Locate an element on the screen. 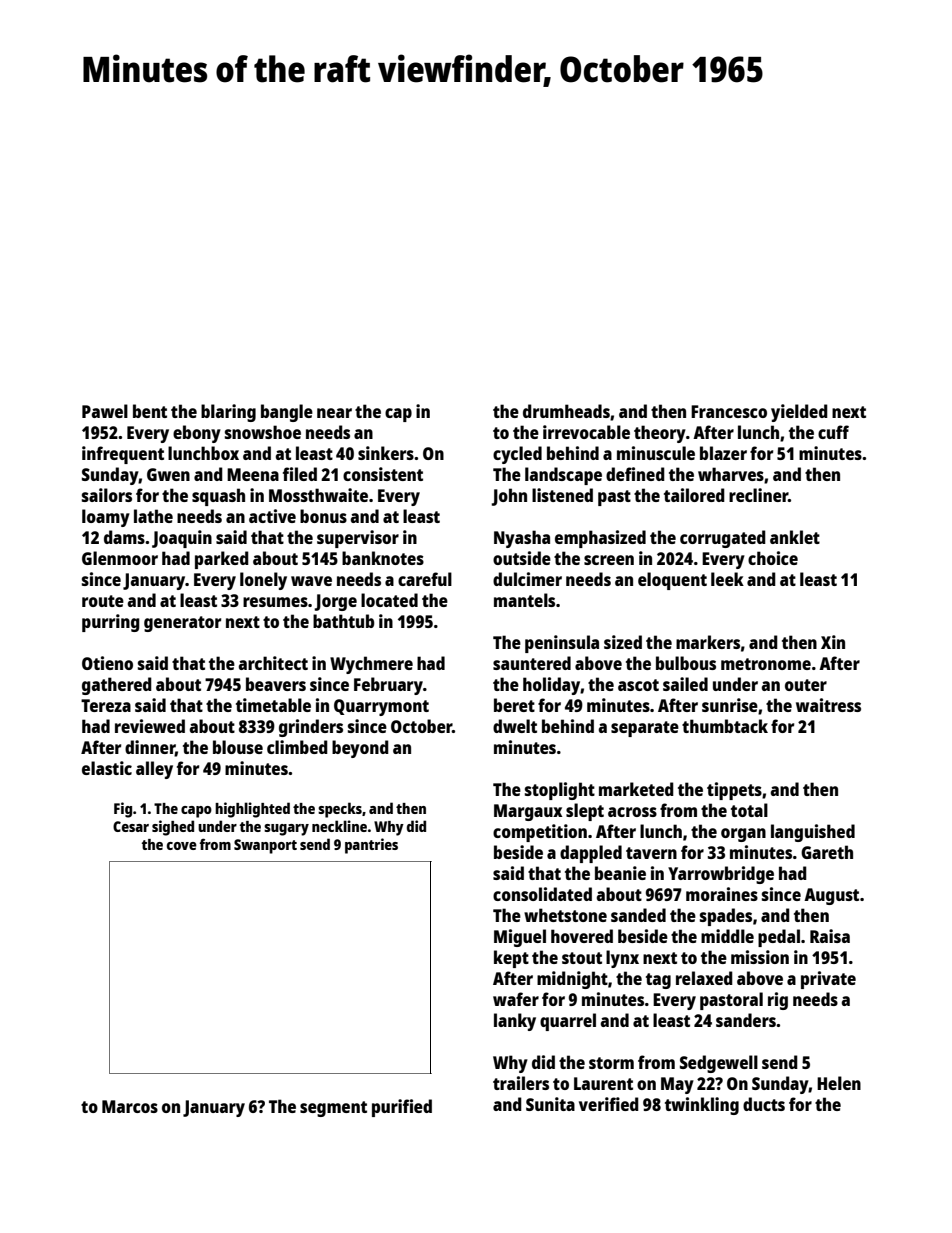 The width and height of the screenshot is (952, 1233). reviewed is located at coordinates (150, 726).
